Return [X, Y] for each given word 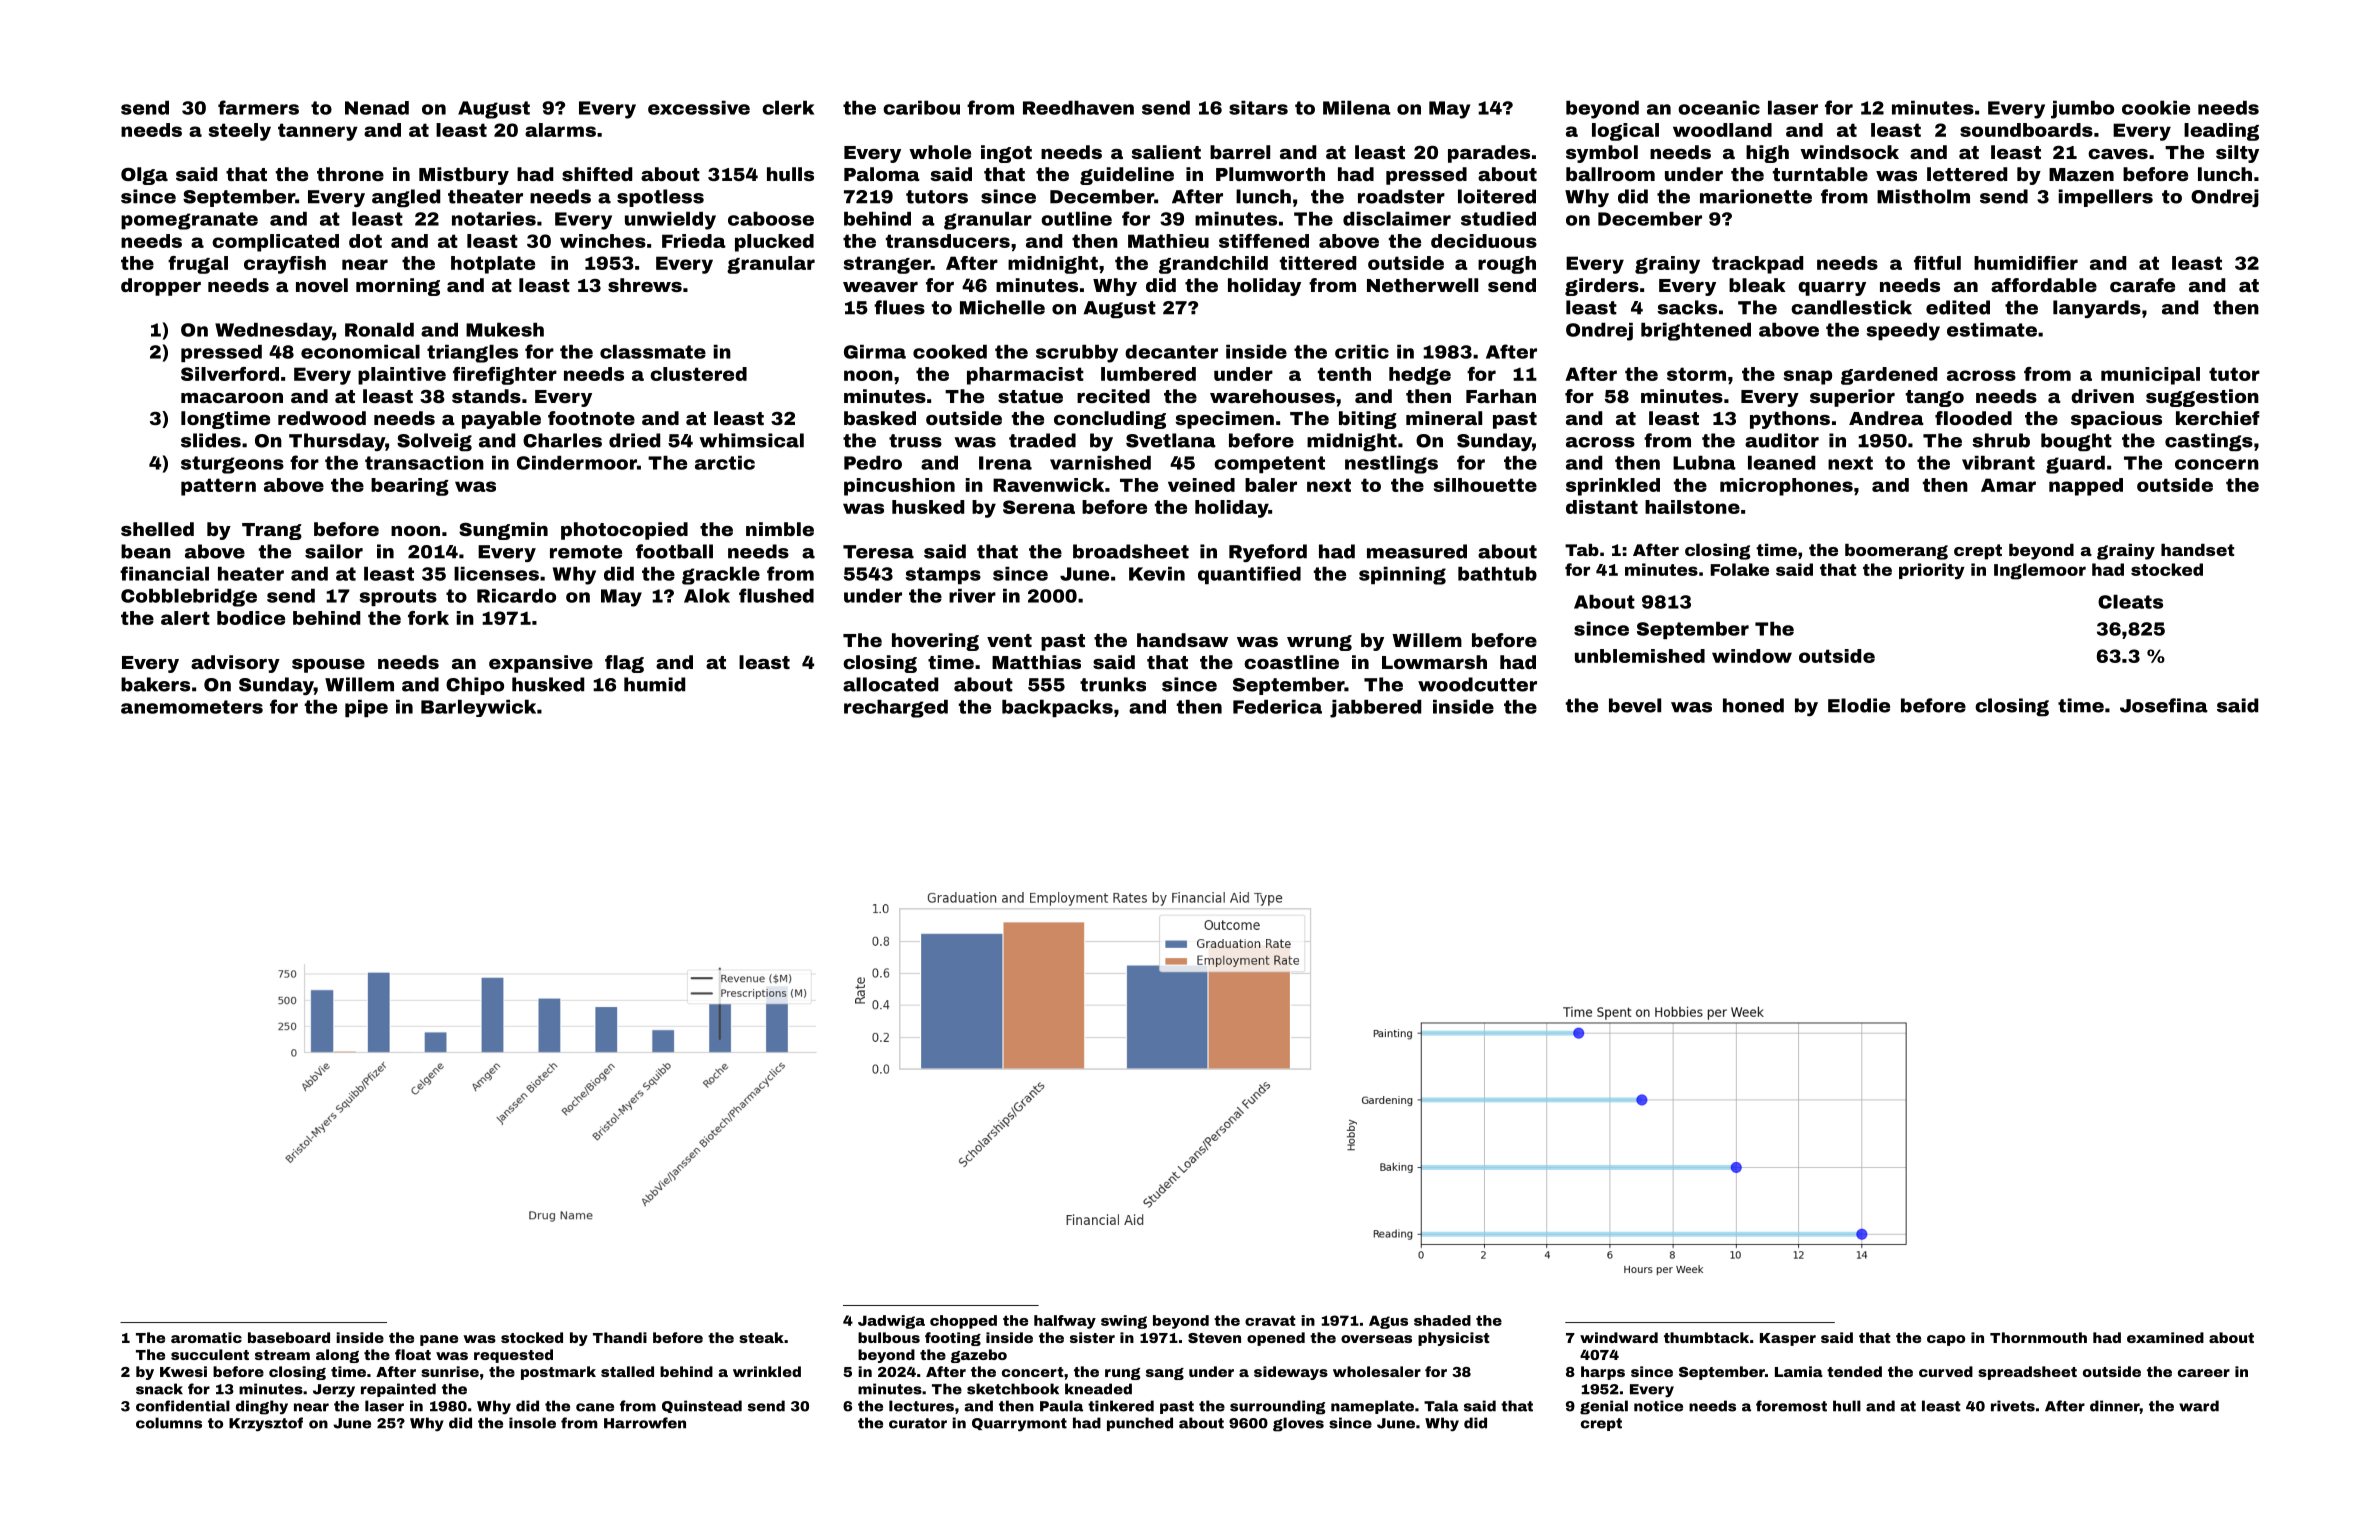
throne [350, 174]
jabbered [1375, 709]
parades [1489, 154]
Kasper [1788, 1339]
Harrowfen [645, 1423]
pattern [218, 487]
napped [2086, 487]
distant [1602, 507]
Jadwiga [891, 1322]
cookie [2156, 107]
